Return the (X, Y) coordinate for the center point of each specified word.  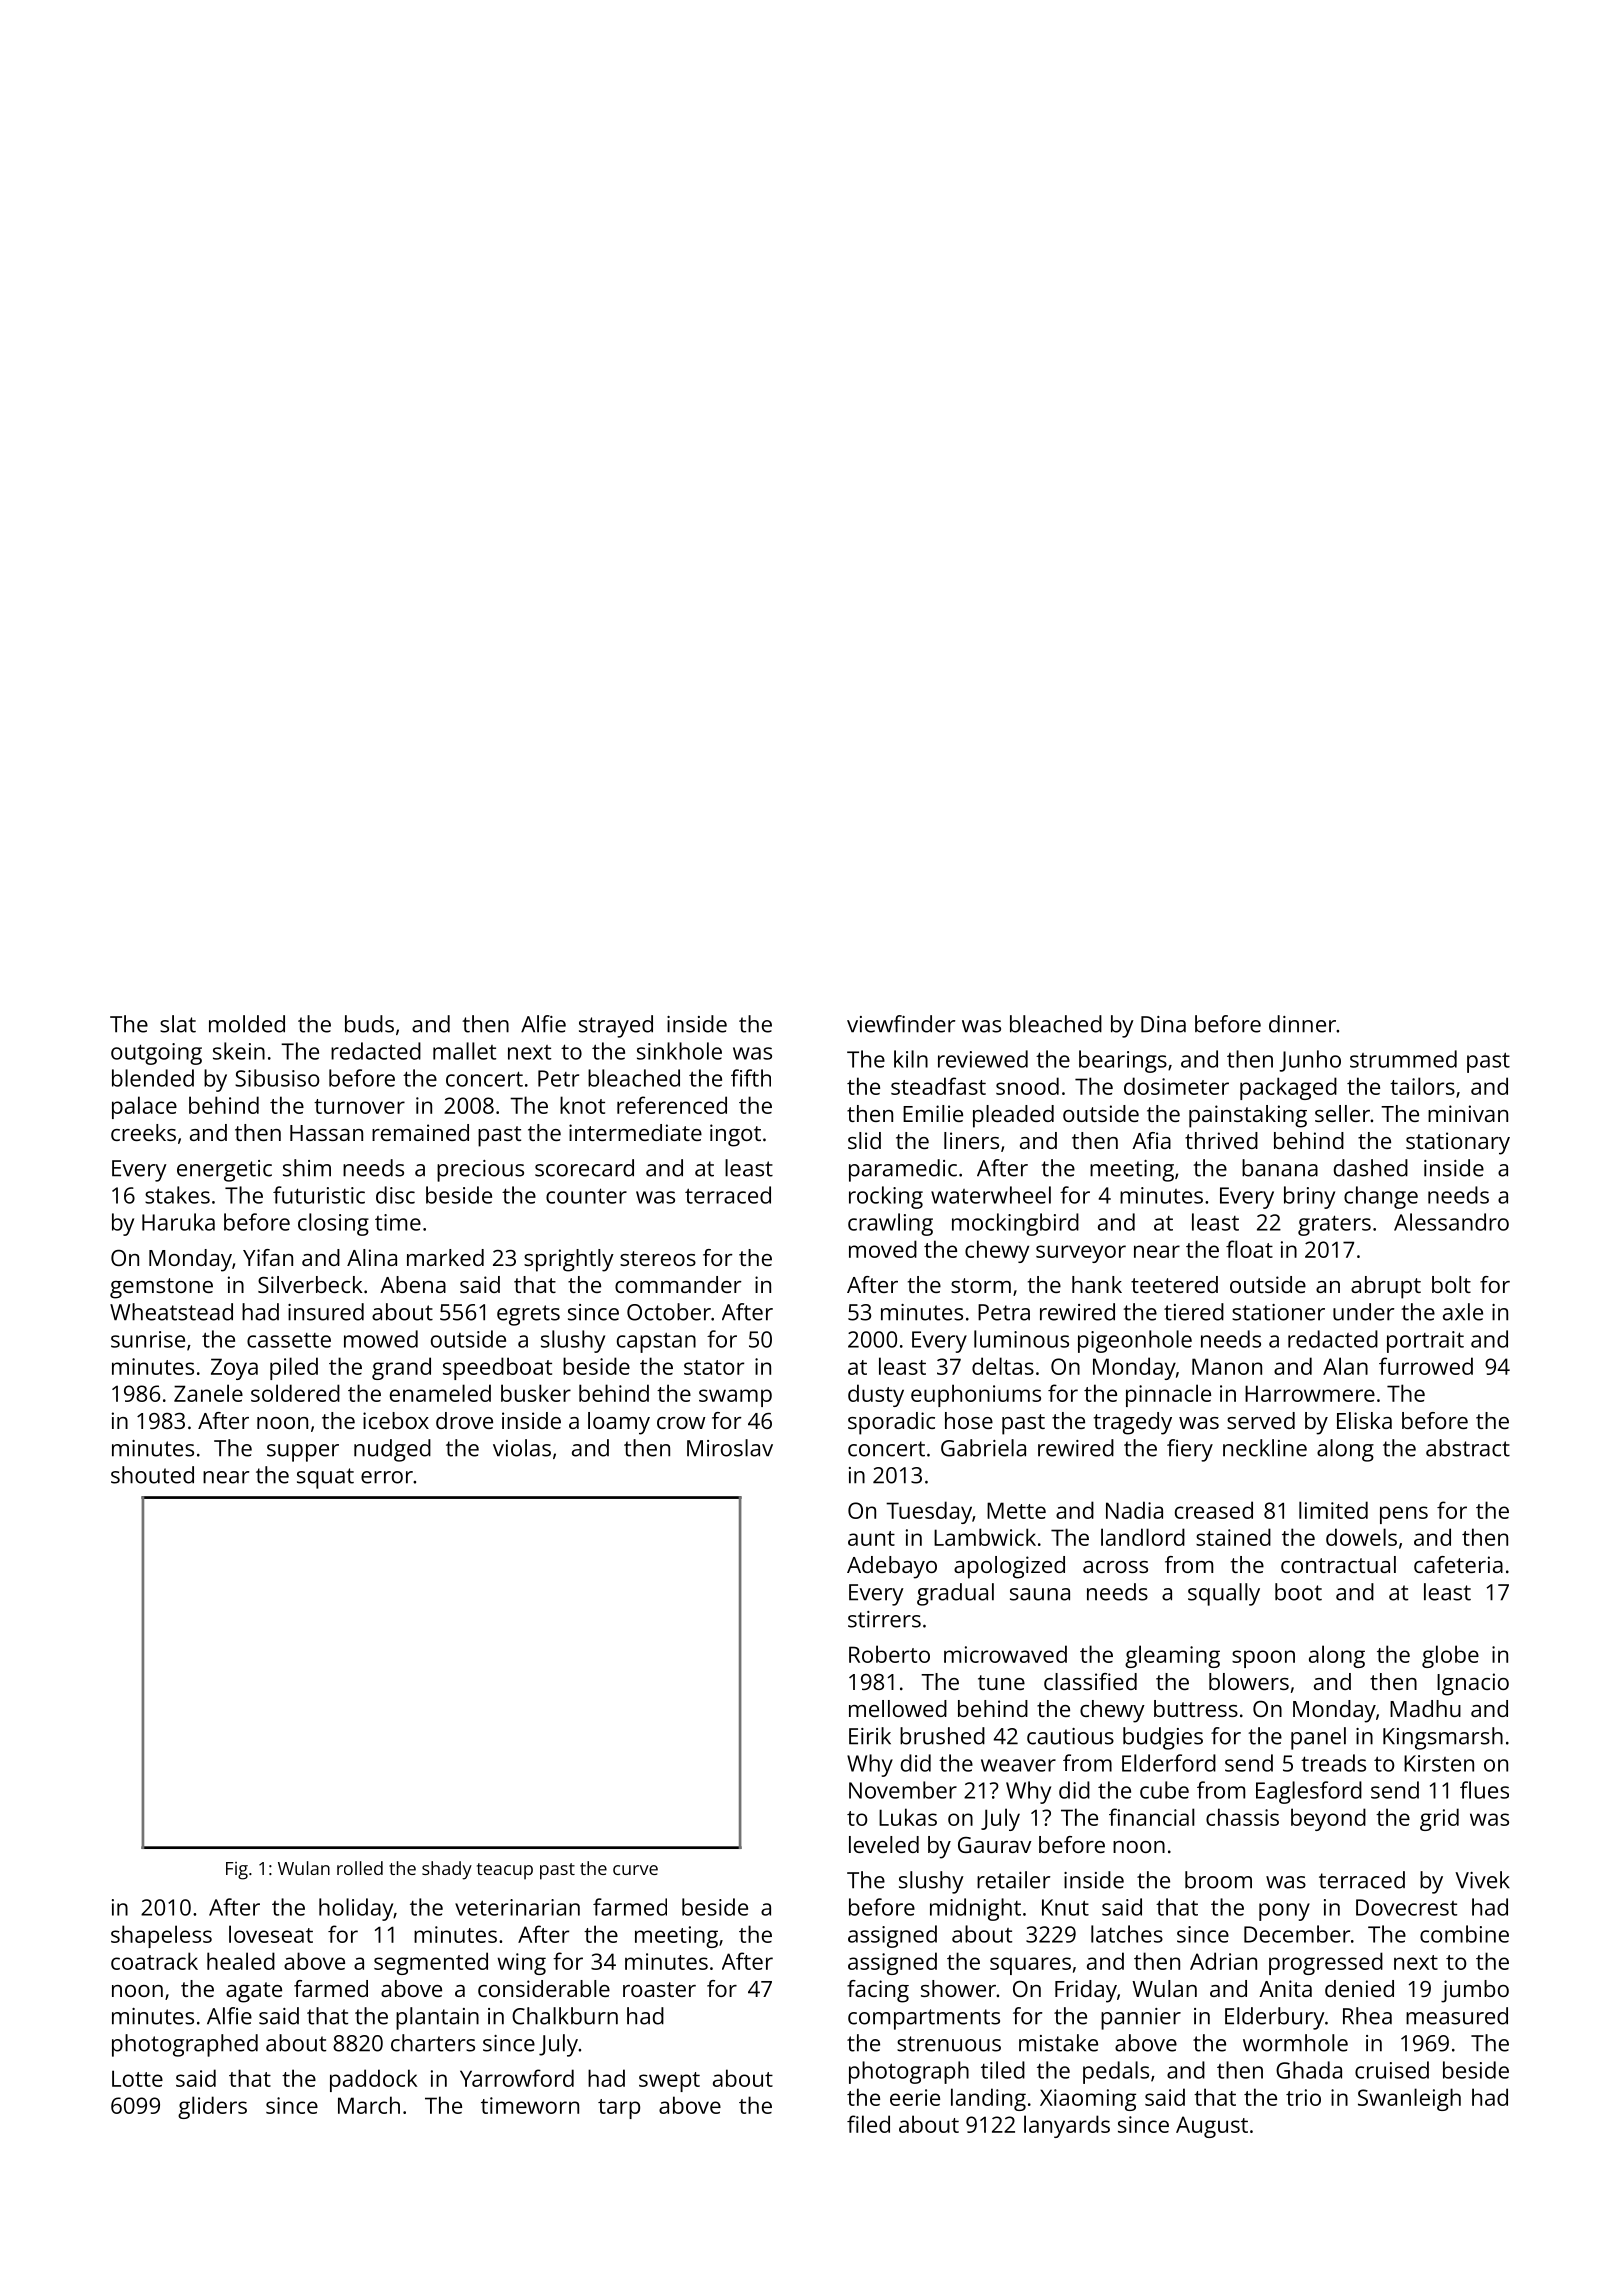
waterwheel (991, 1195)
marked (445, 1257)
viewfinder (901, 1024)
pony (1284, 1912)
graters (1334, 1225)
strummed (1403, 1059)
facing (878, 1991)
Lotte (137, 2078)
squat (325, 1478)
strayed (616, 1026)
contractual (1338, 1564)
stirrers (884, 1619)
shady (447, 1870)
